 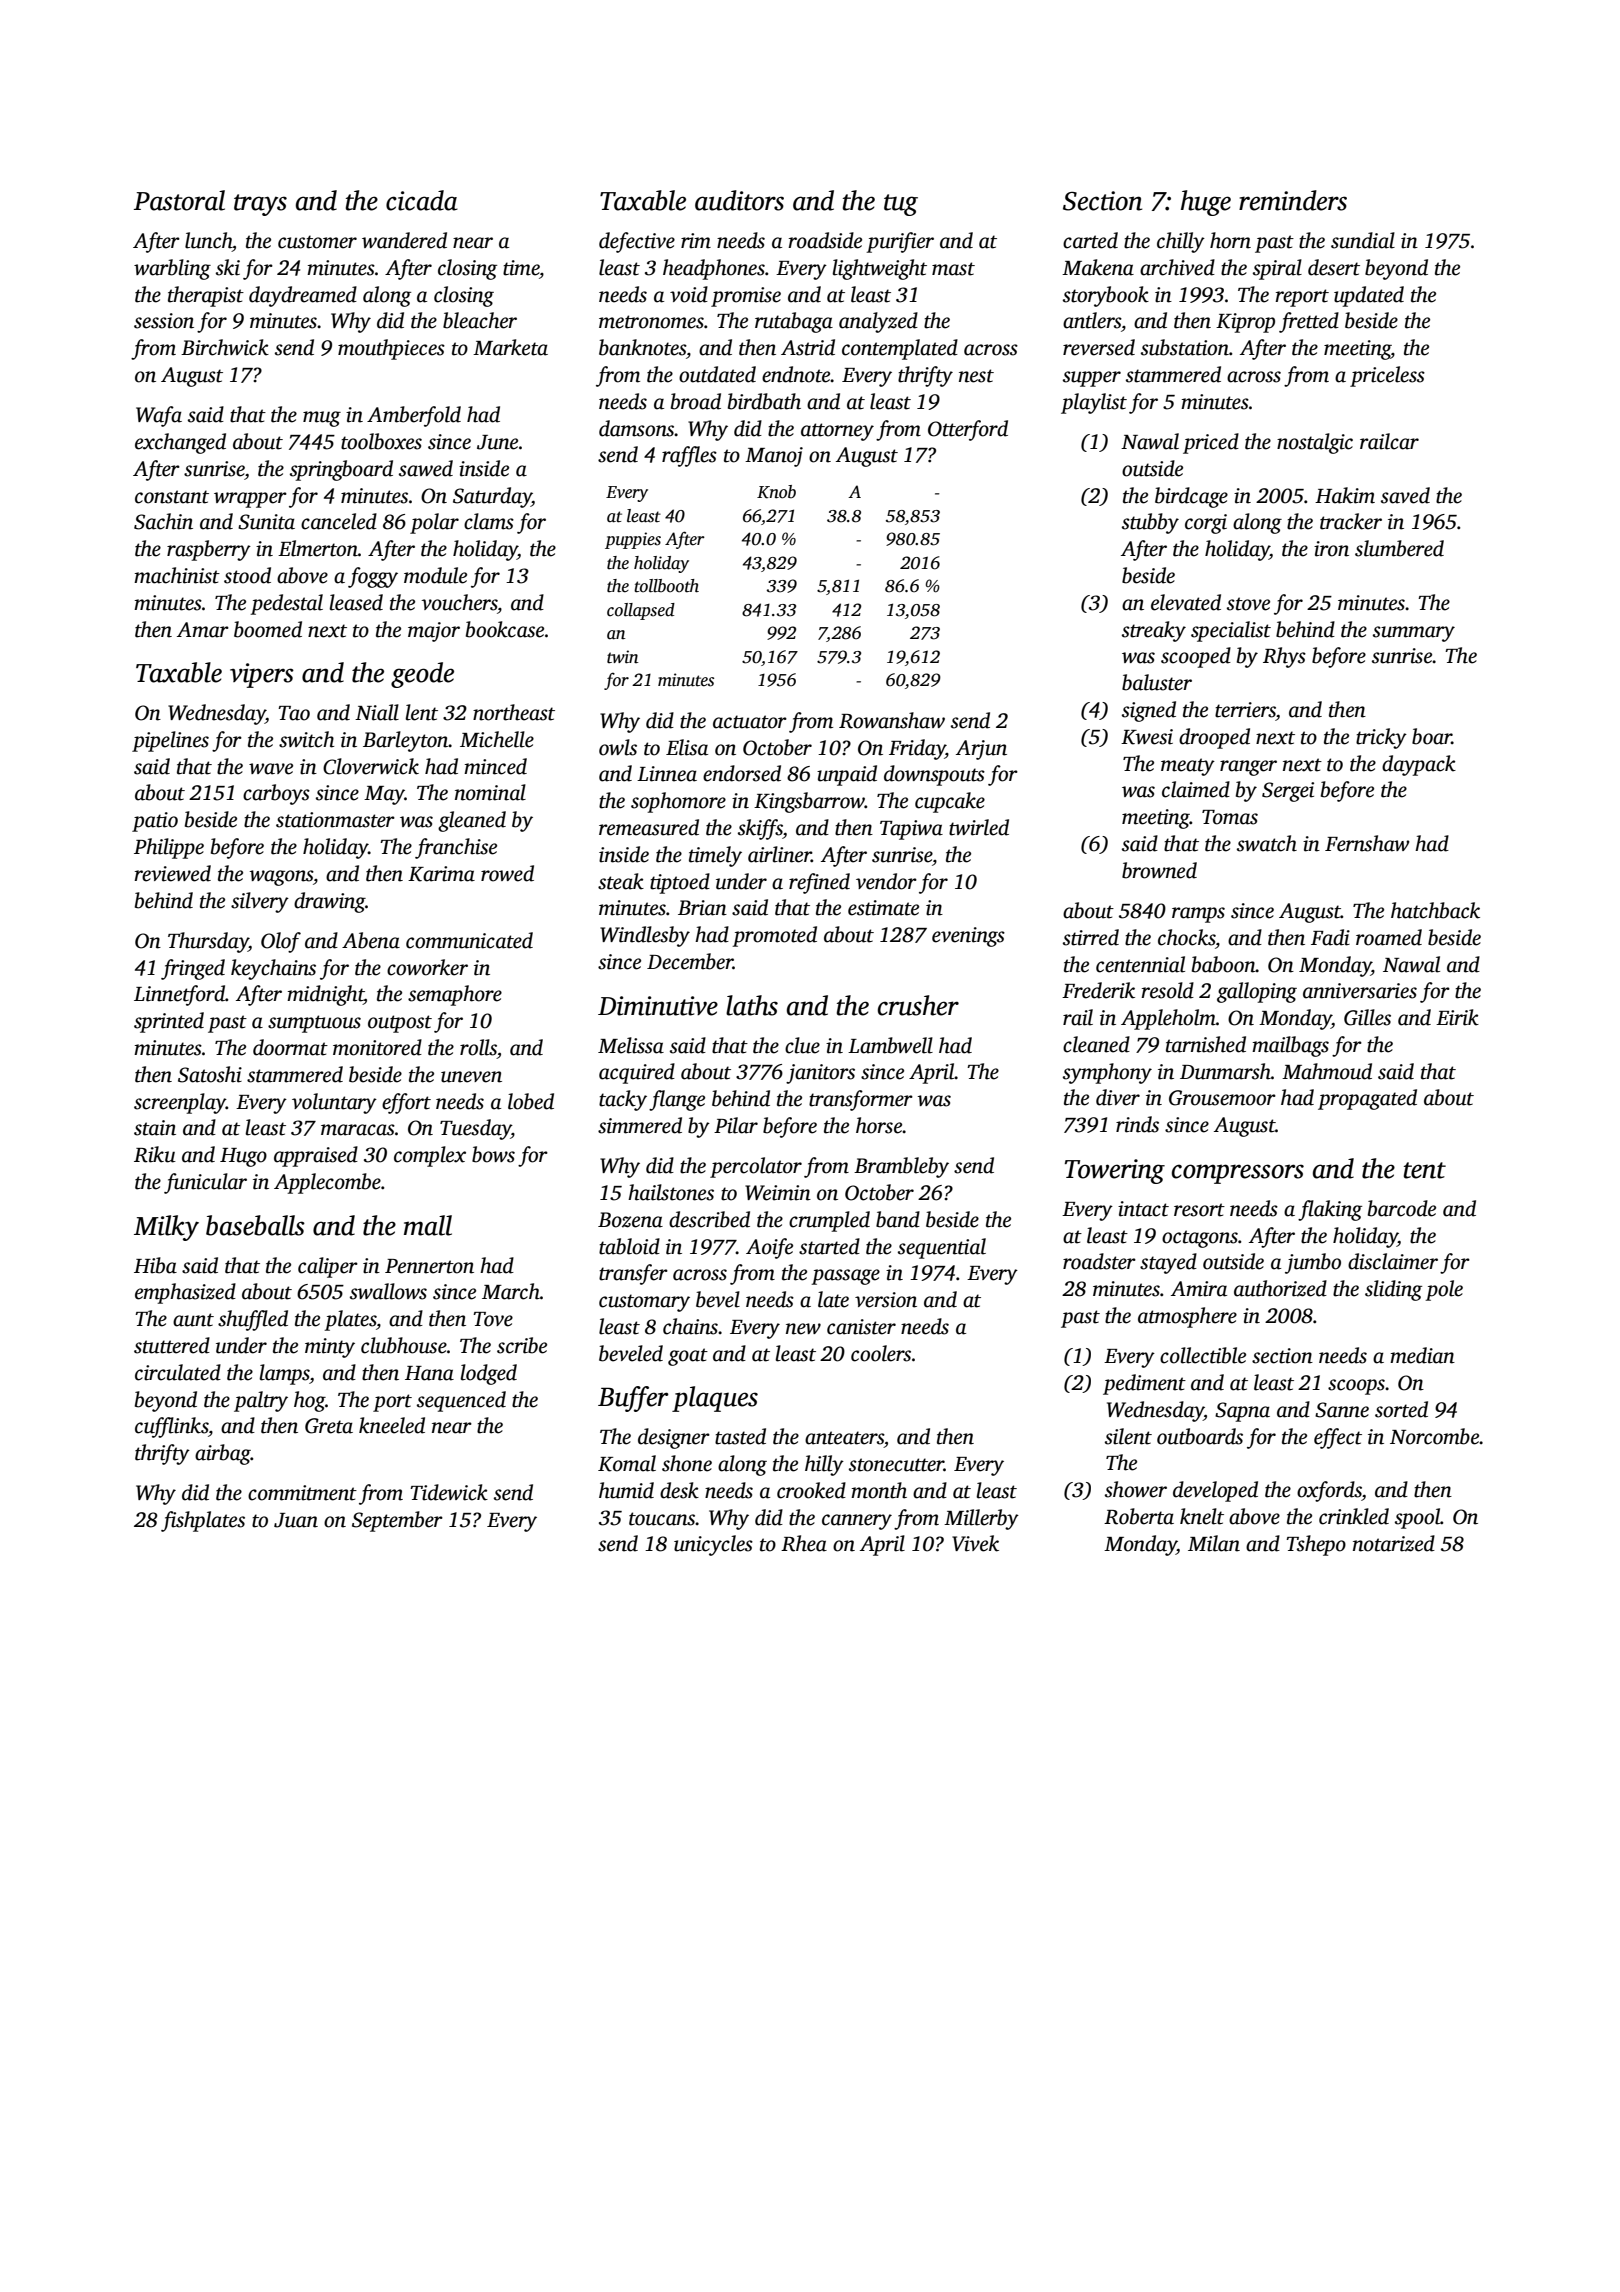 What do you see at coordinates (260, 205) in the screenshot?
I see `trays` at bounding box center [260, 205].
